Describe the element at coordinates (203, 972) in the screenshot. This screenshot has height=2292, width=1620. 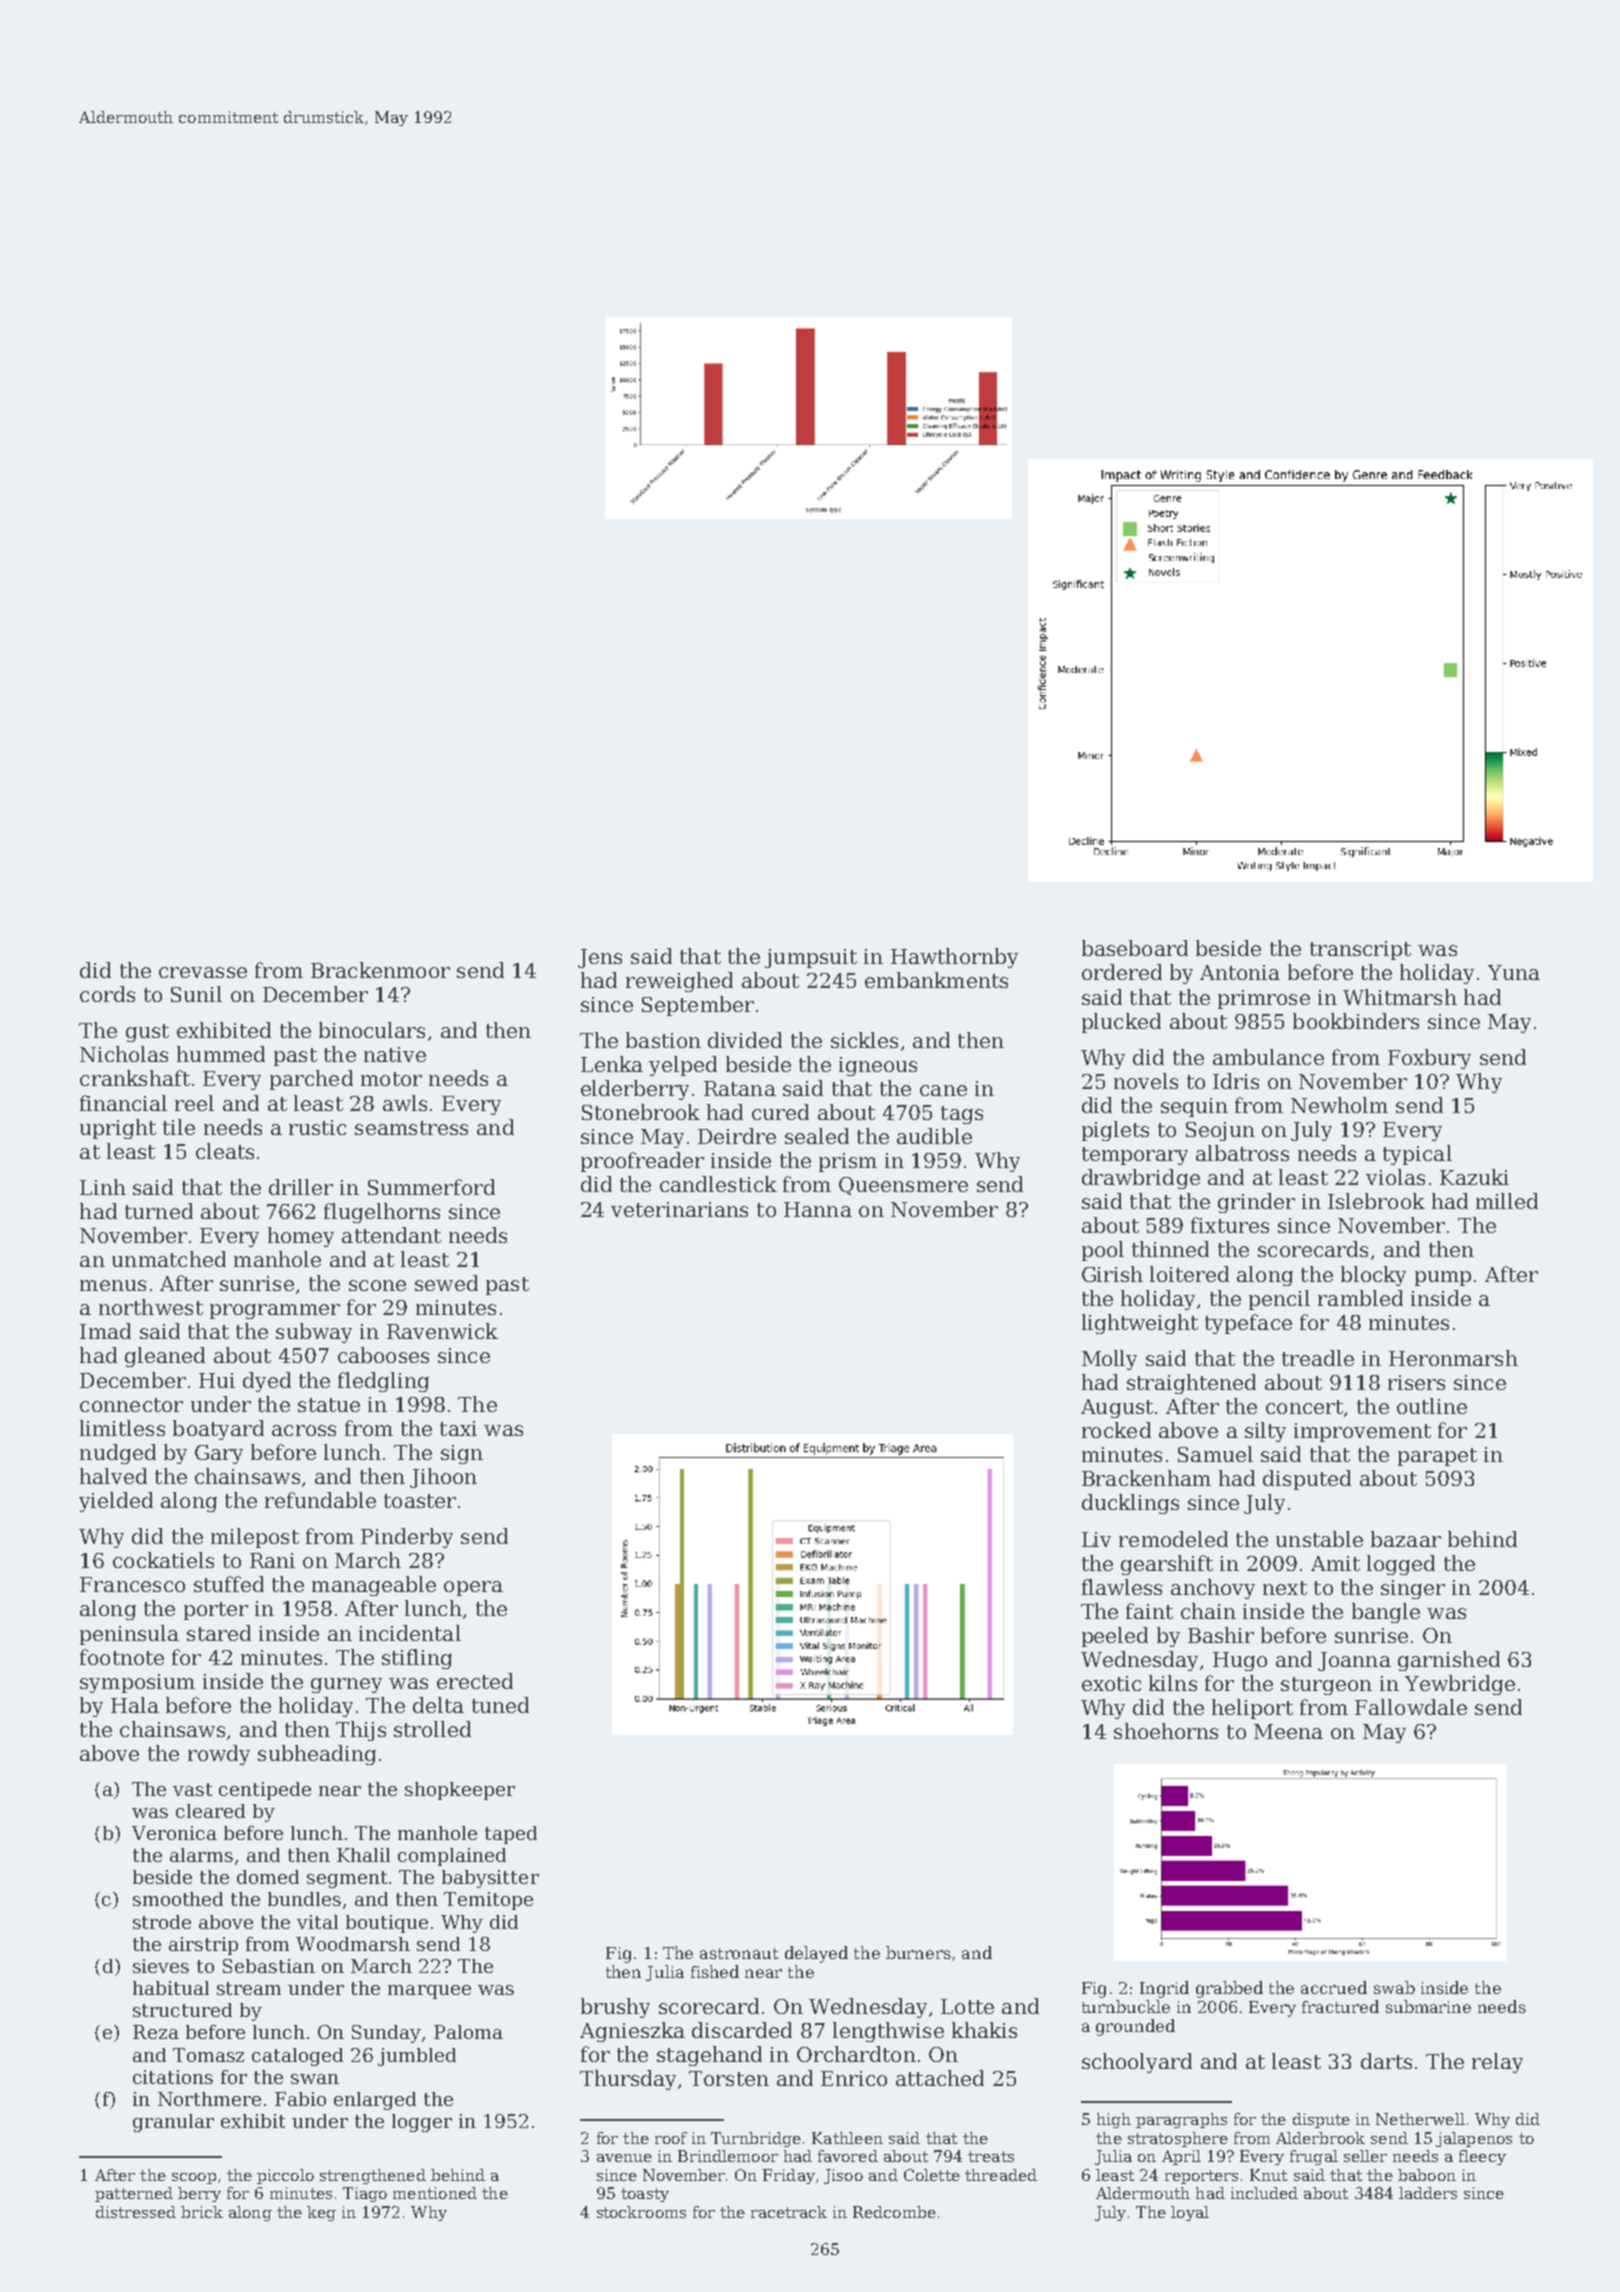
I see `crevasse` at that location.
